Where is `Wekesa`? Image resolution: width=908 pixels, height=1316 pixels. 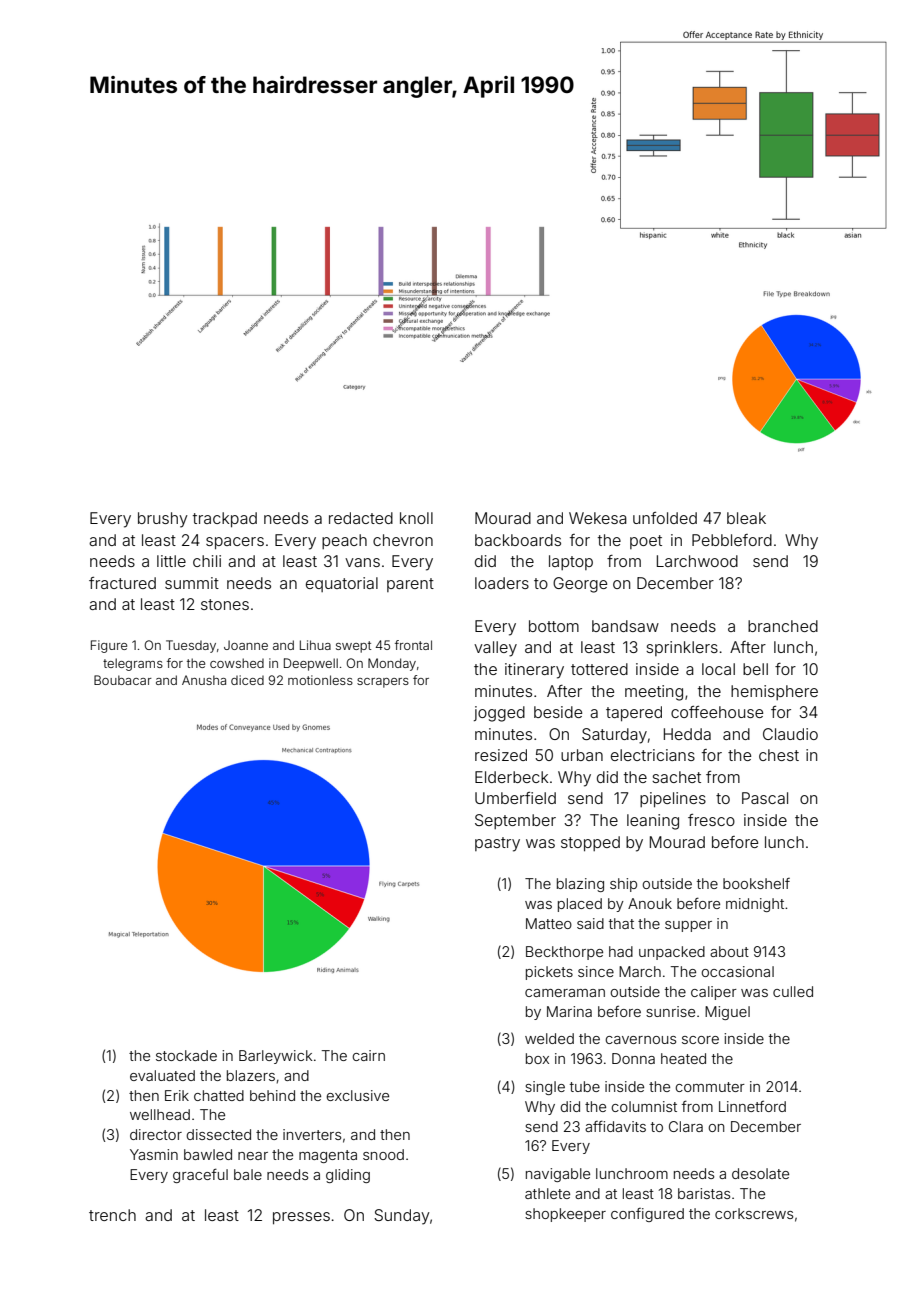 Wekesa is located at coordinates (598, 518).
